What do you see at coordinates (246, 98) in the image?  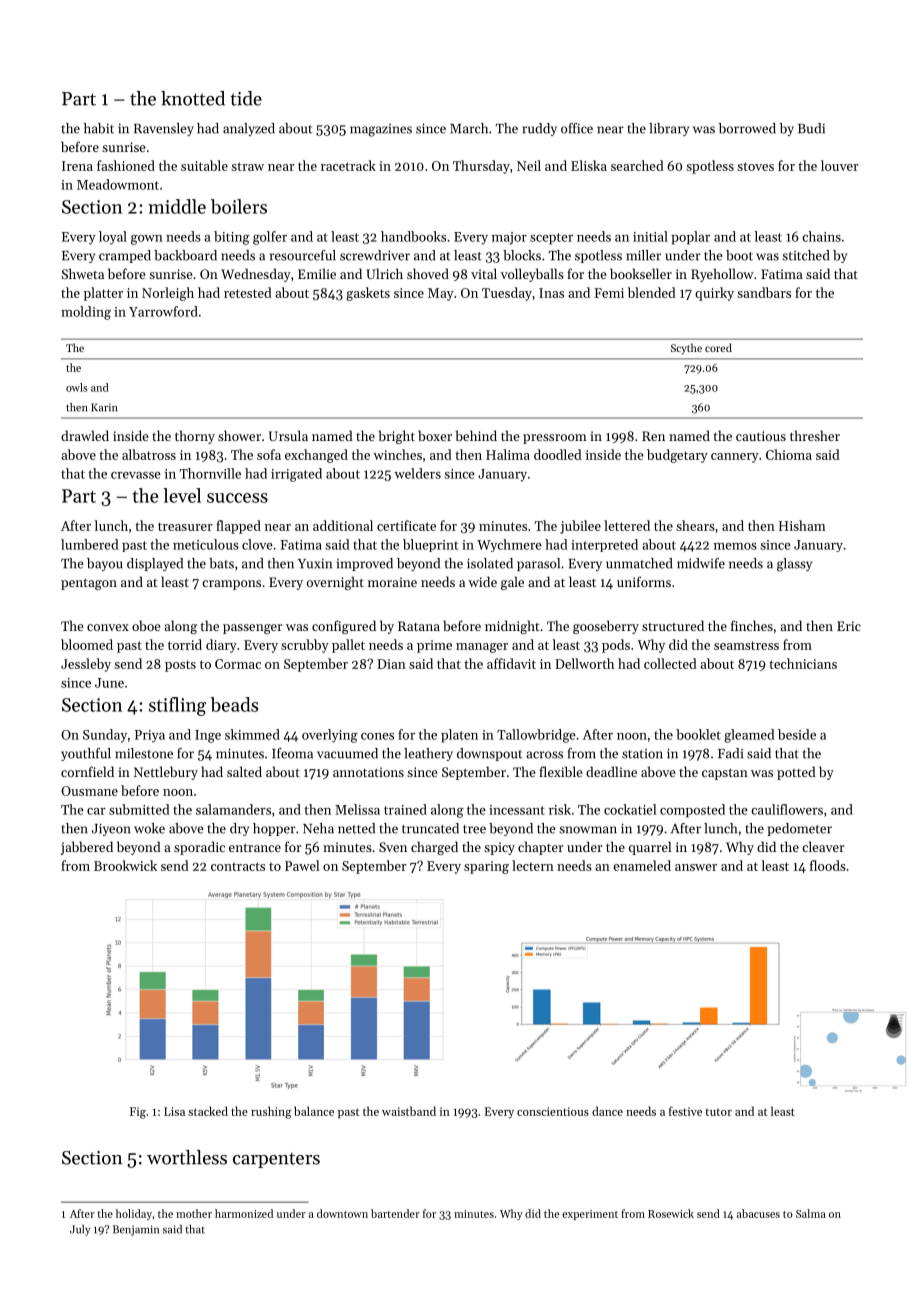 I see `tide` at bounding box center [246, 98].
